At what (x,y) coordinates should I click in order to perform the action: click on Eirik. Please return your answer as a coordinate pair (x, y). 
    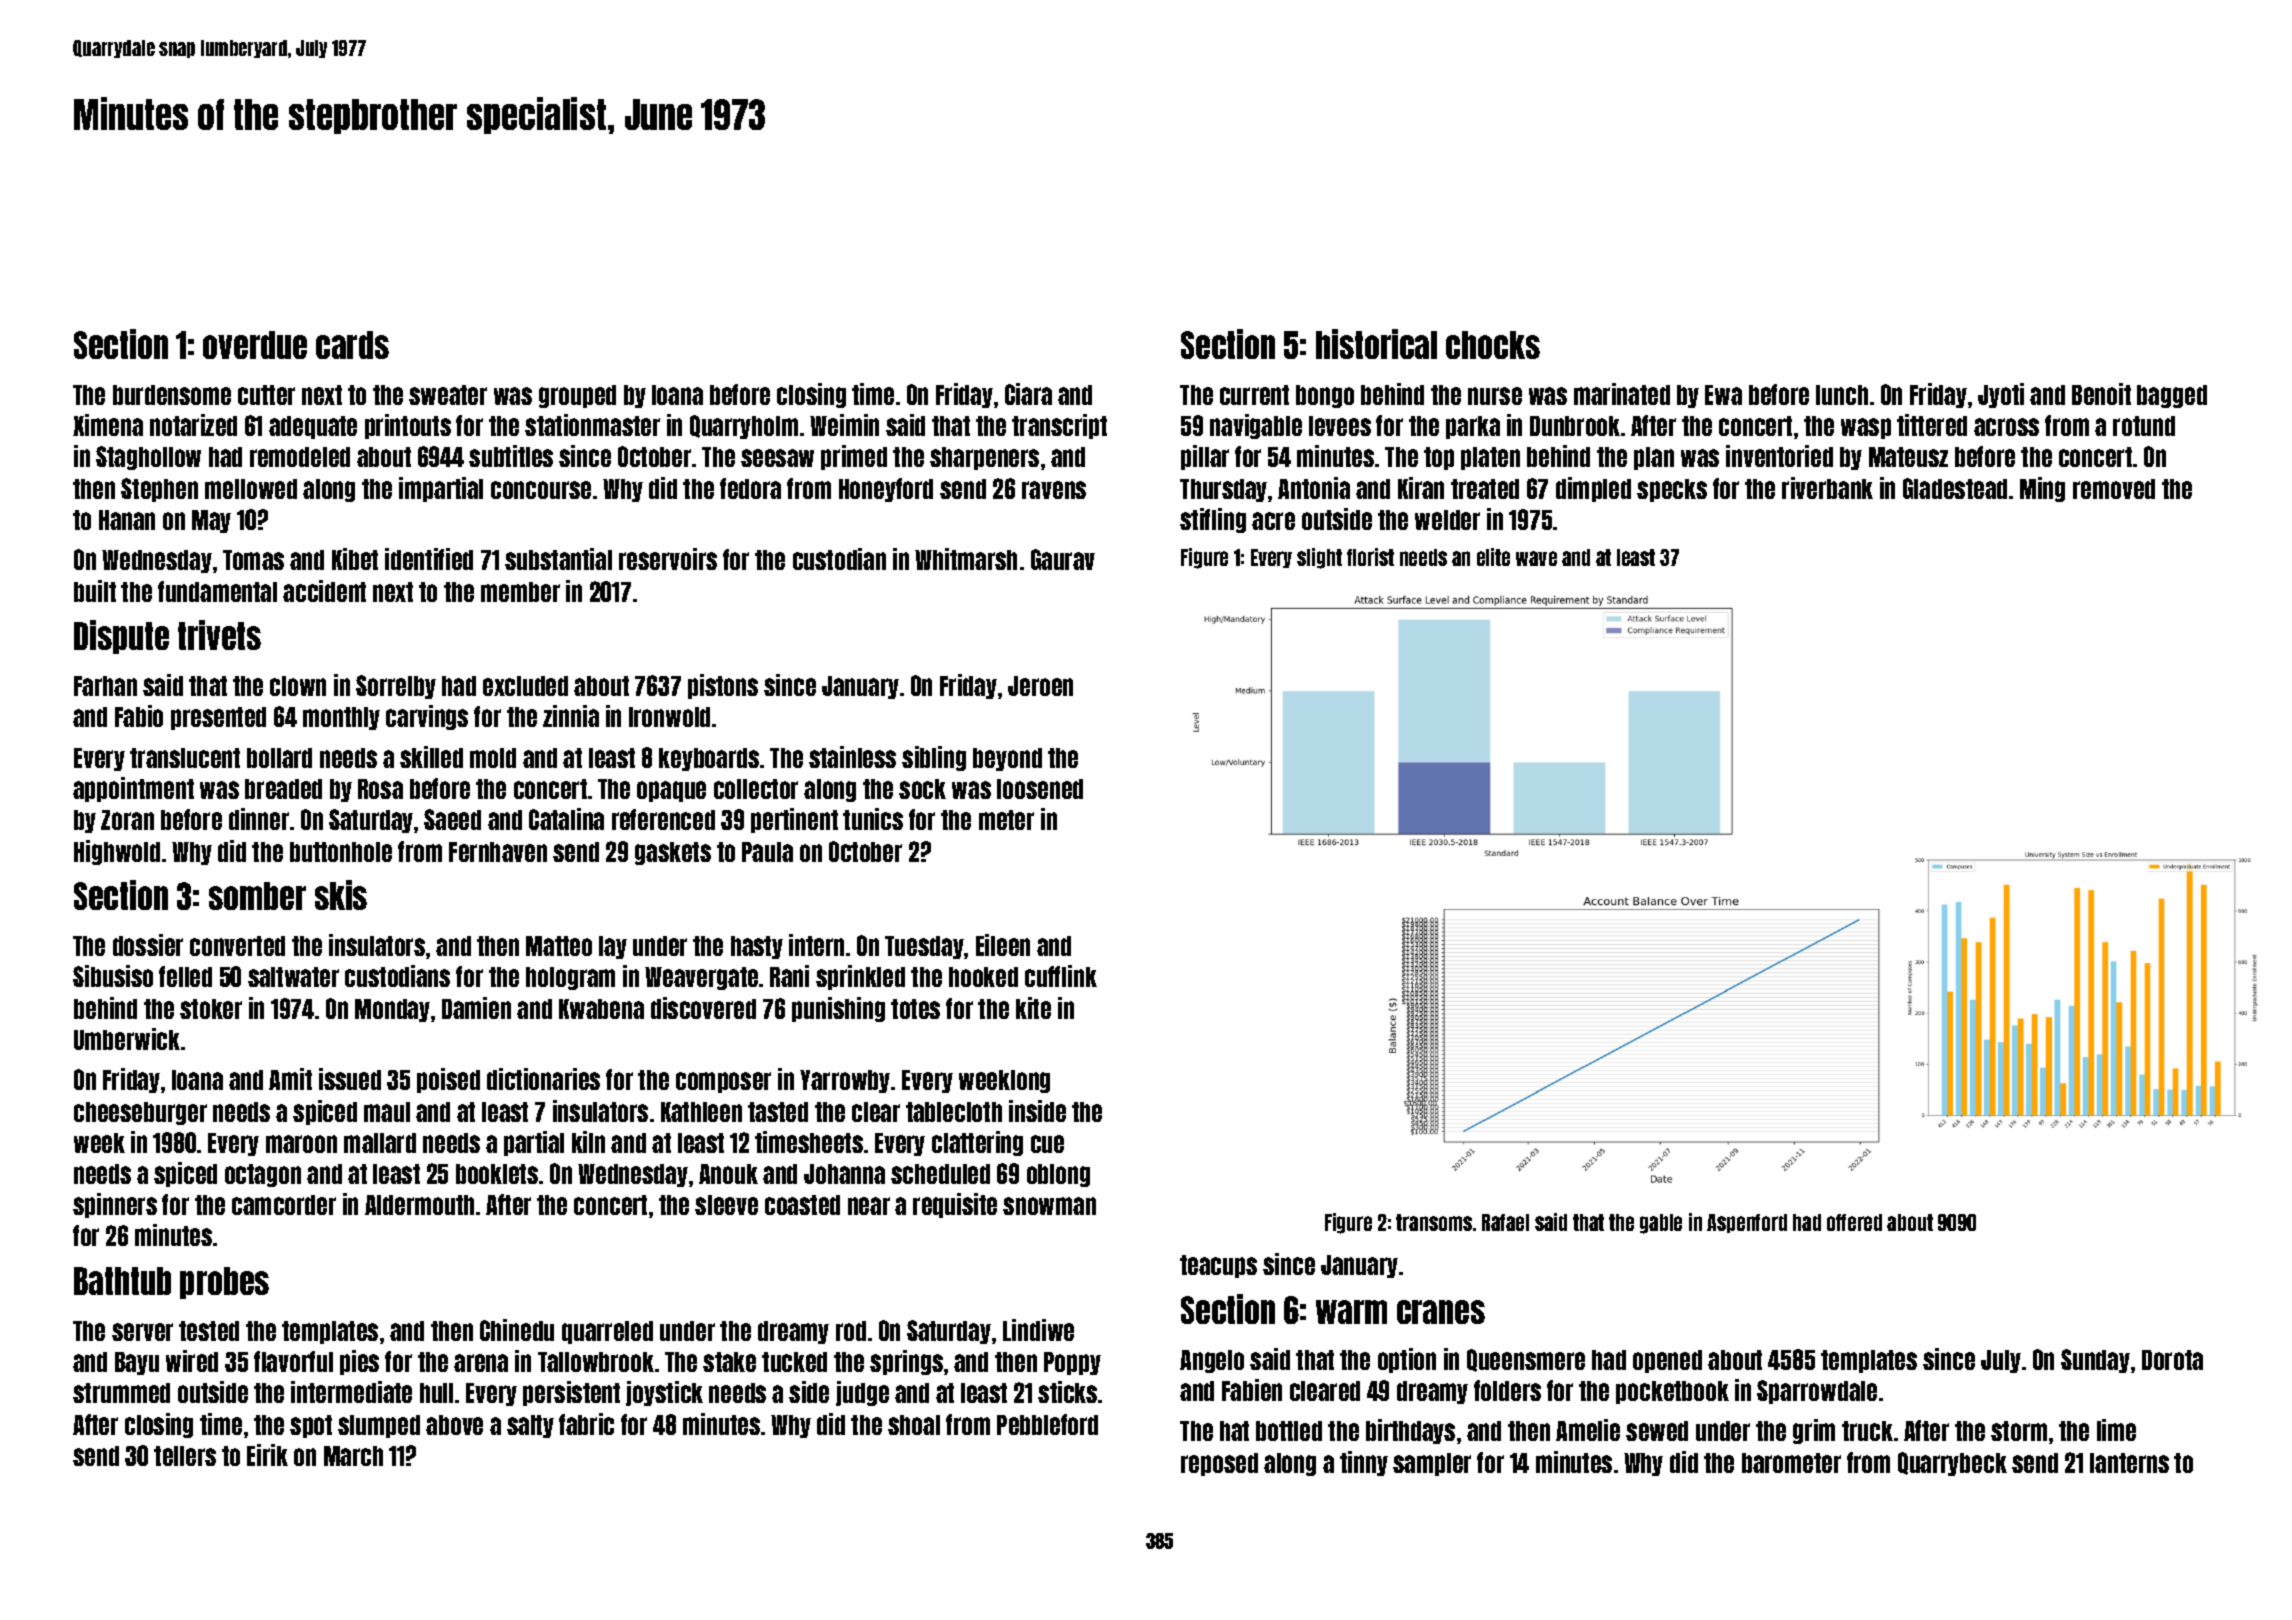
    Looking at the image, I should click on (267, 1455).
